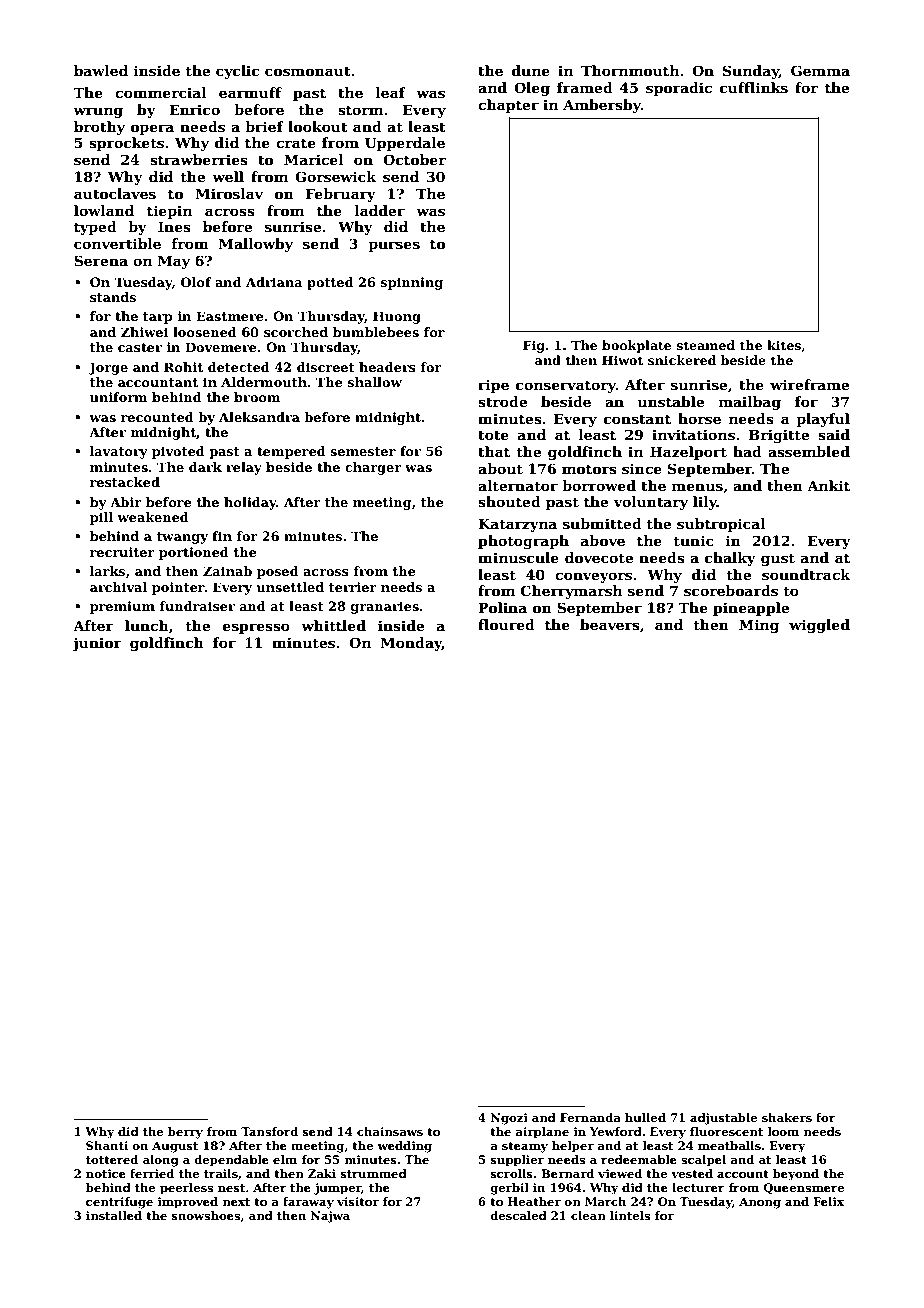 The width and height of the image is (924, 1308). I want to click on Monday, so click(411, 644).
